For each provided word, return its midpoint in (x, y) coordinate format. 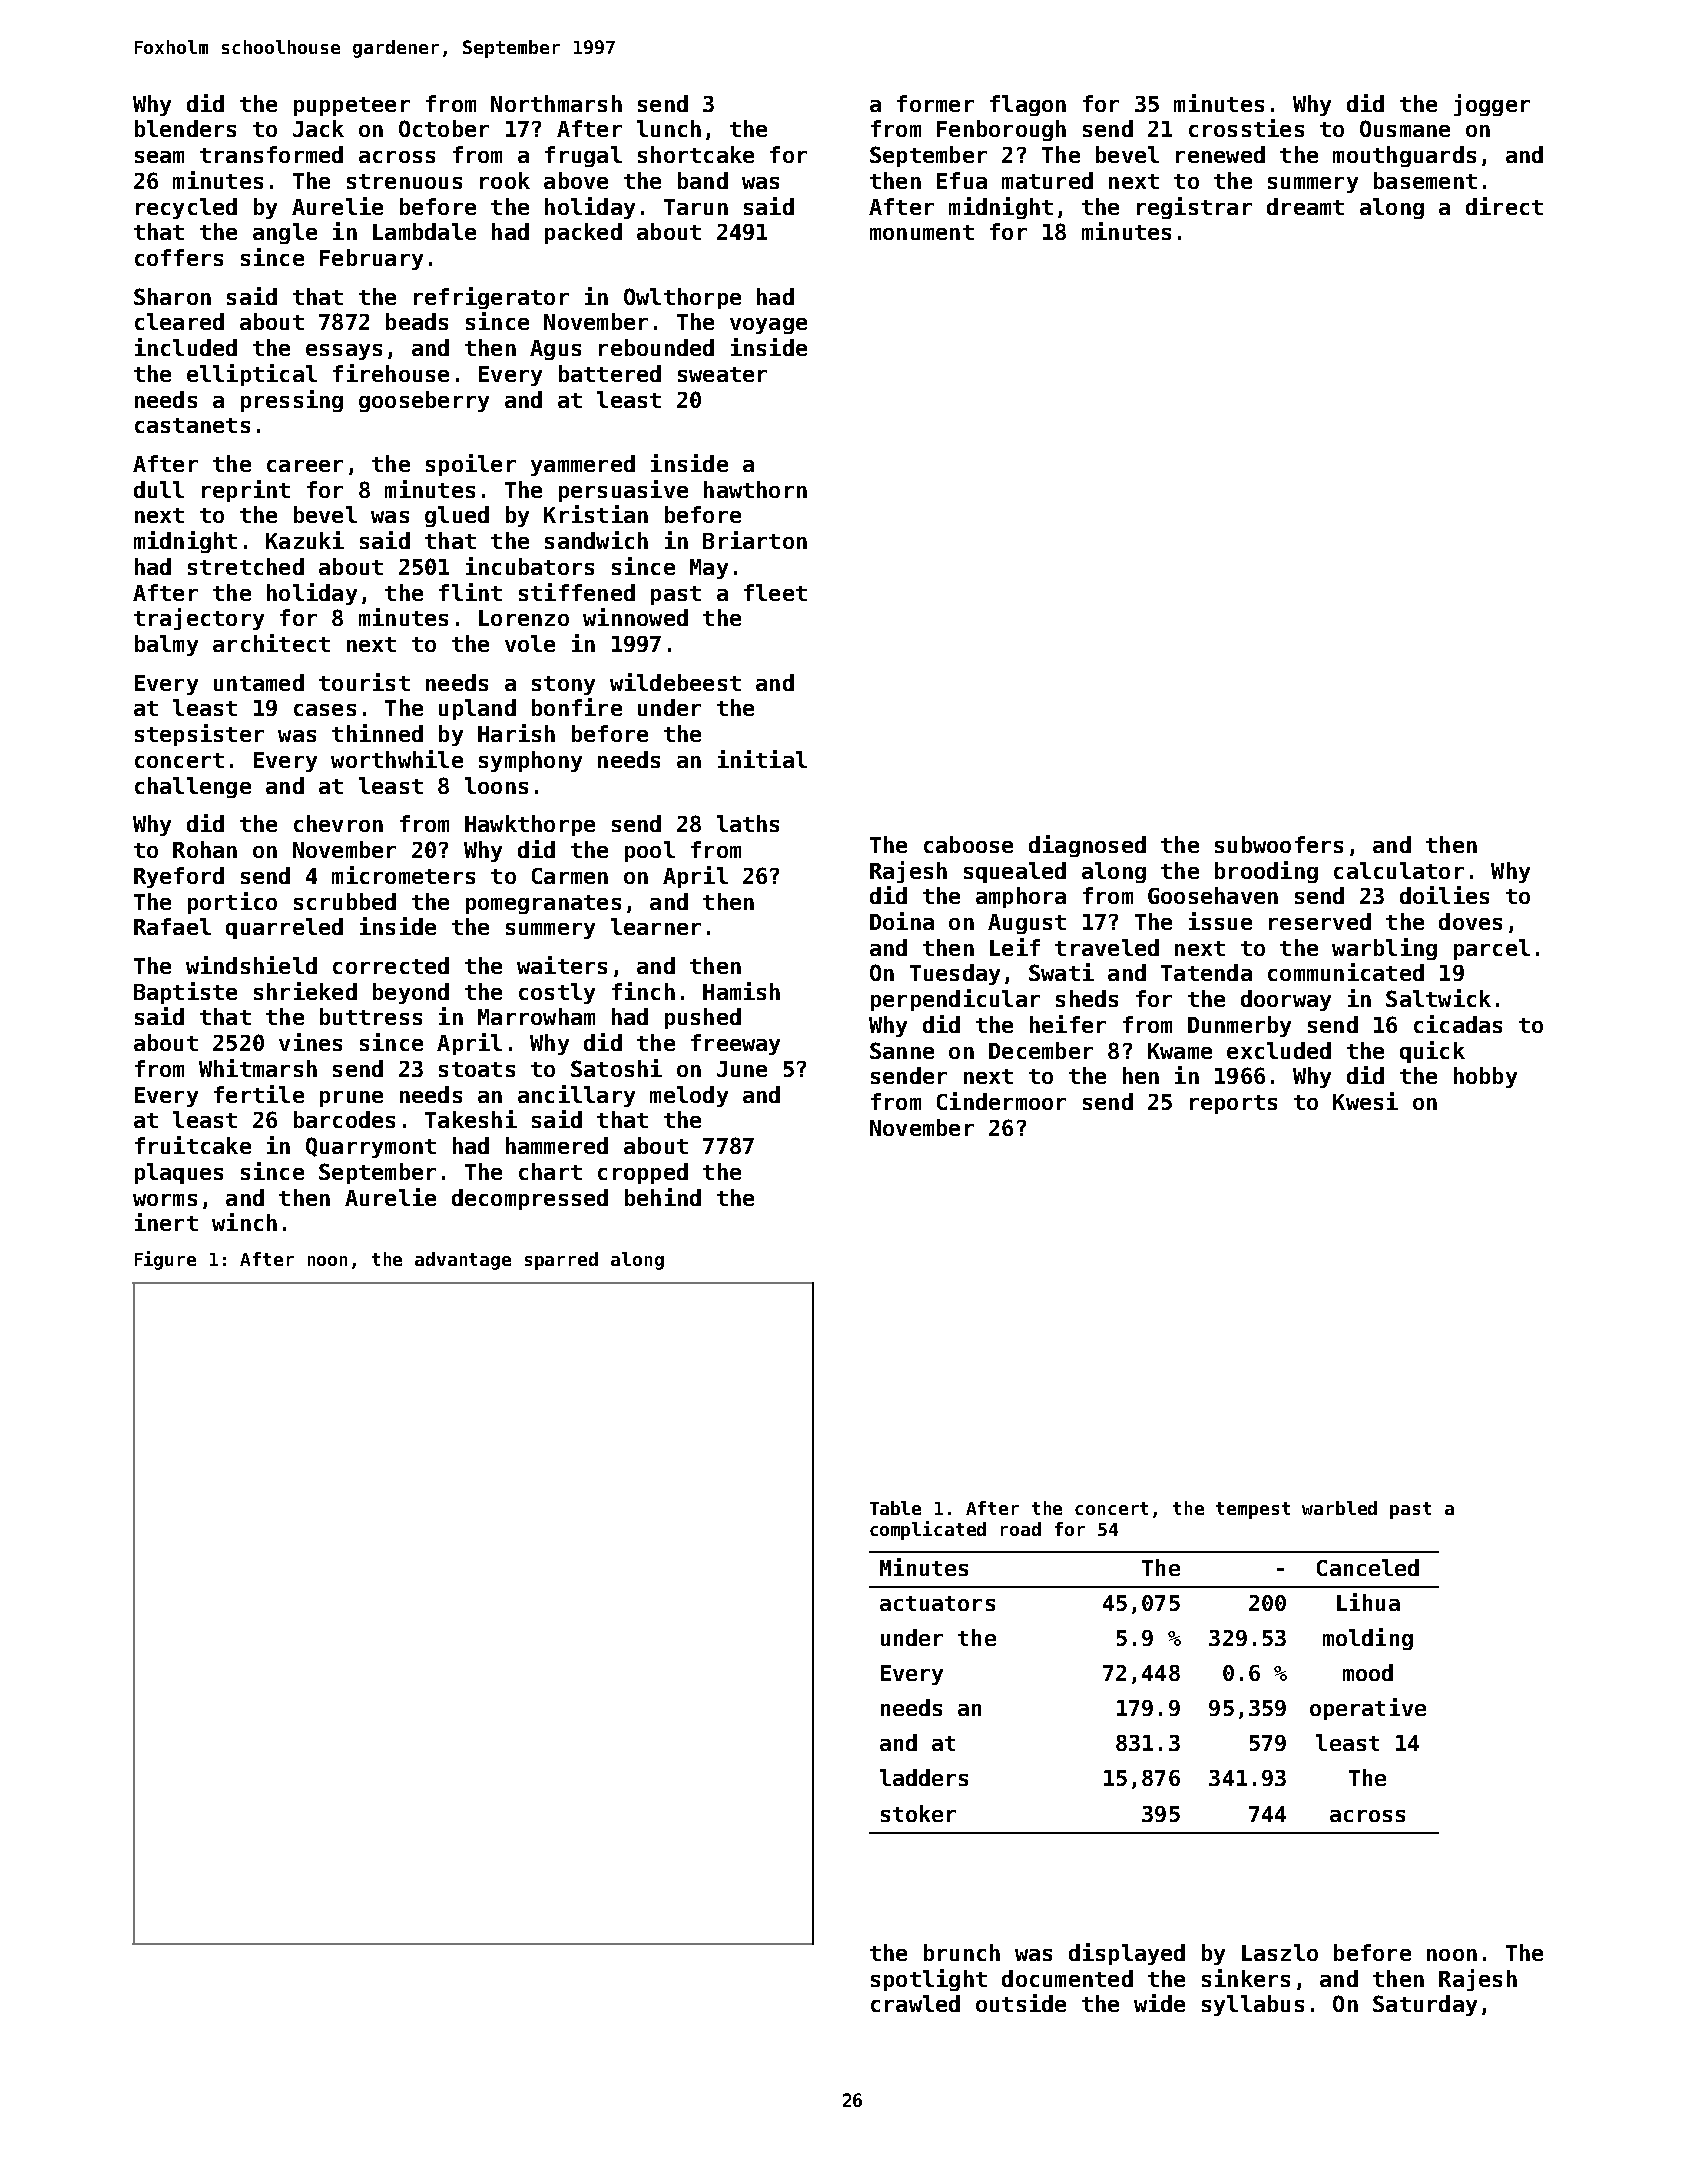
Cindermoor (1001, 1101)
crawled (915, 2003)
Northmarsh (556, 103)
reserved (1320, 921)
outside (1021, 2003)
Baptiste (185, 993)
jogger (1492, 105)
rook (505, 180)
